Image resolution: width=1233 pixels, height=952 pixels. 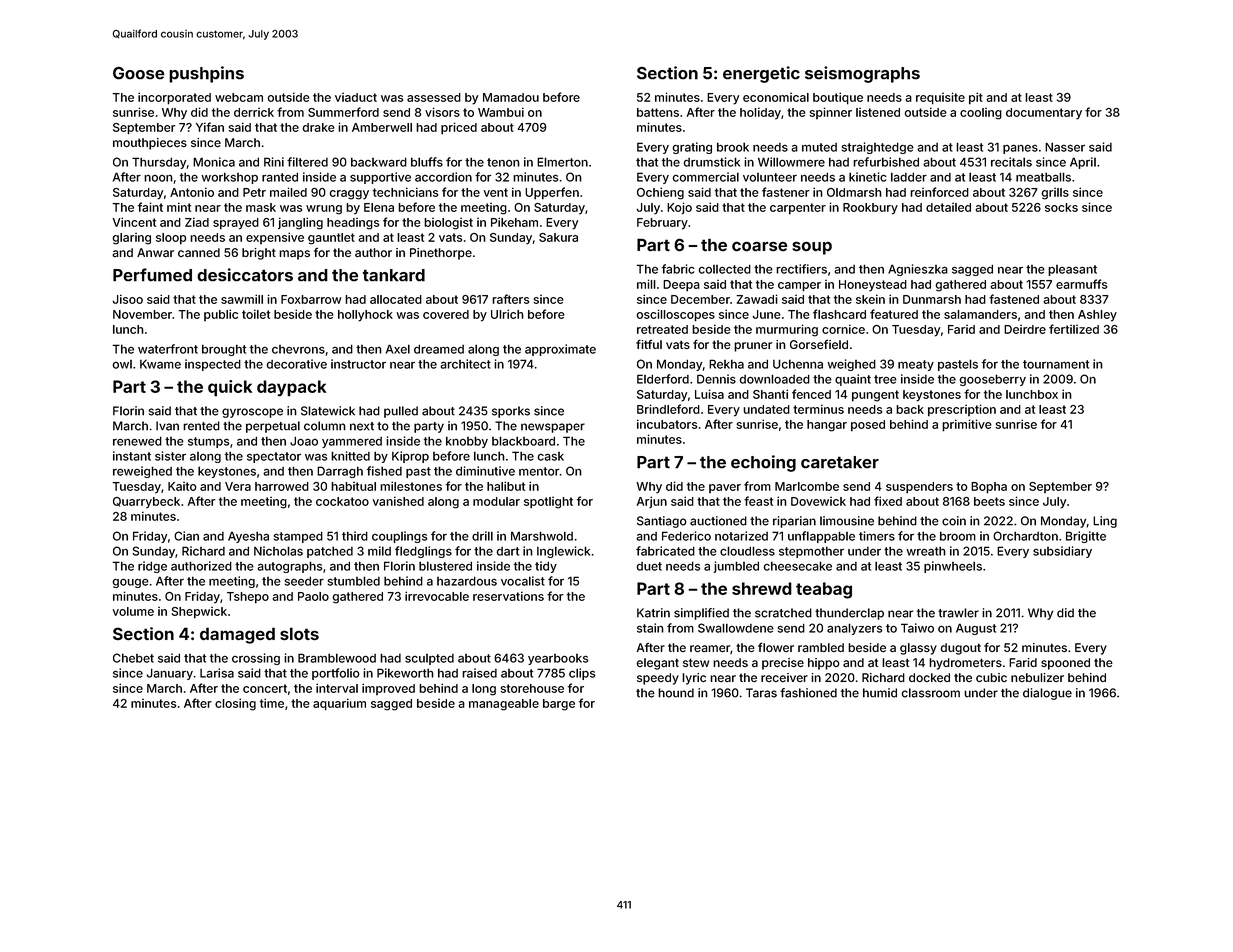 What do you see at coordinates (523, 581) in the screenshot?
I see `vocalist` at bounding box center [523, 581].
